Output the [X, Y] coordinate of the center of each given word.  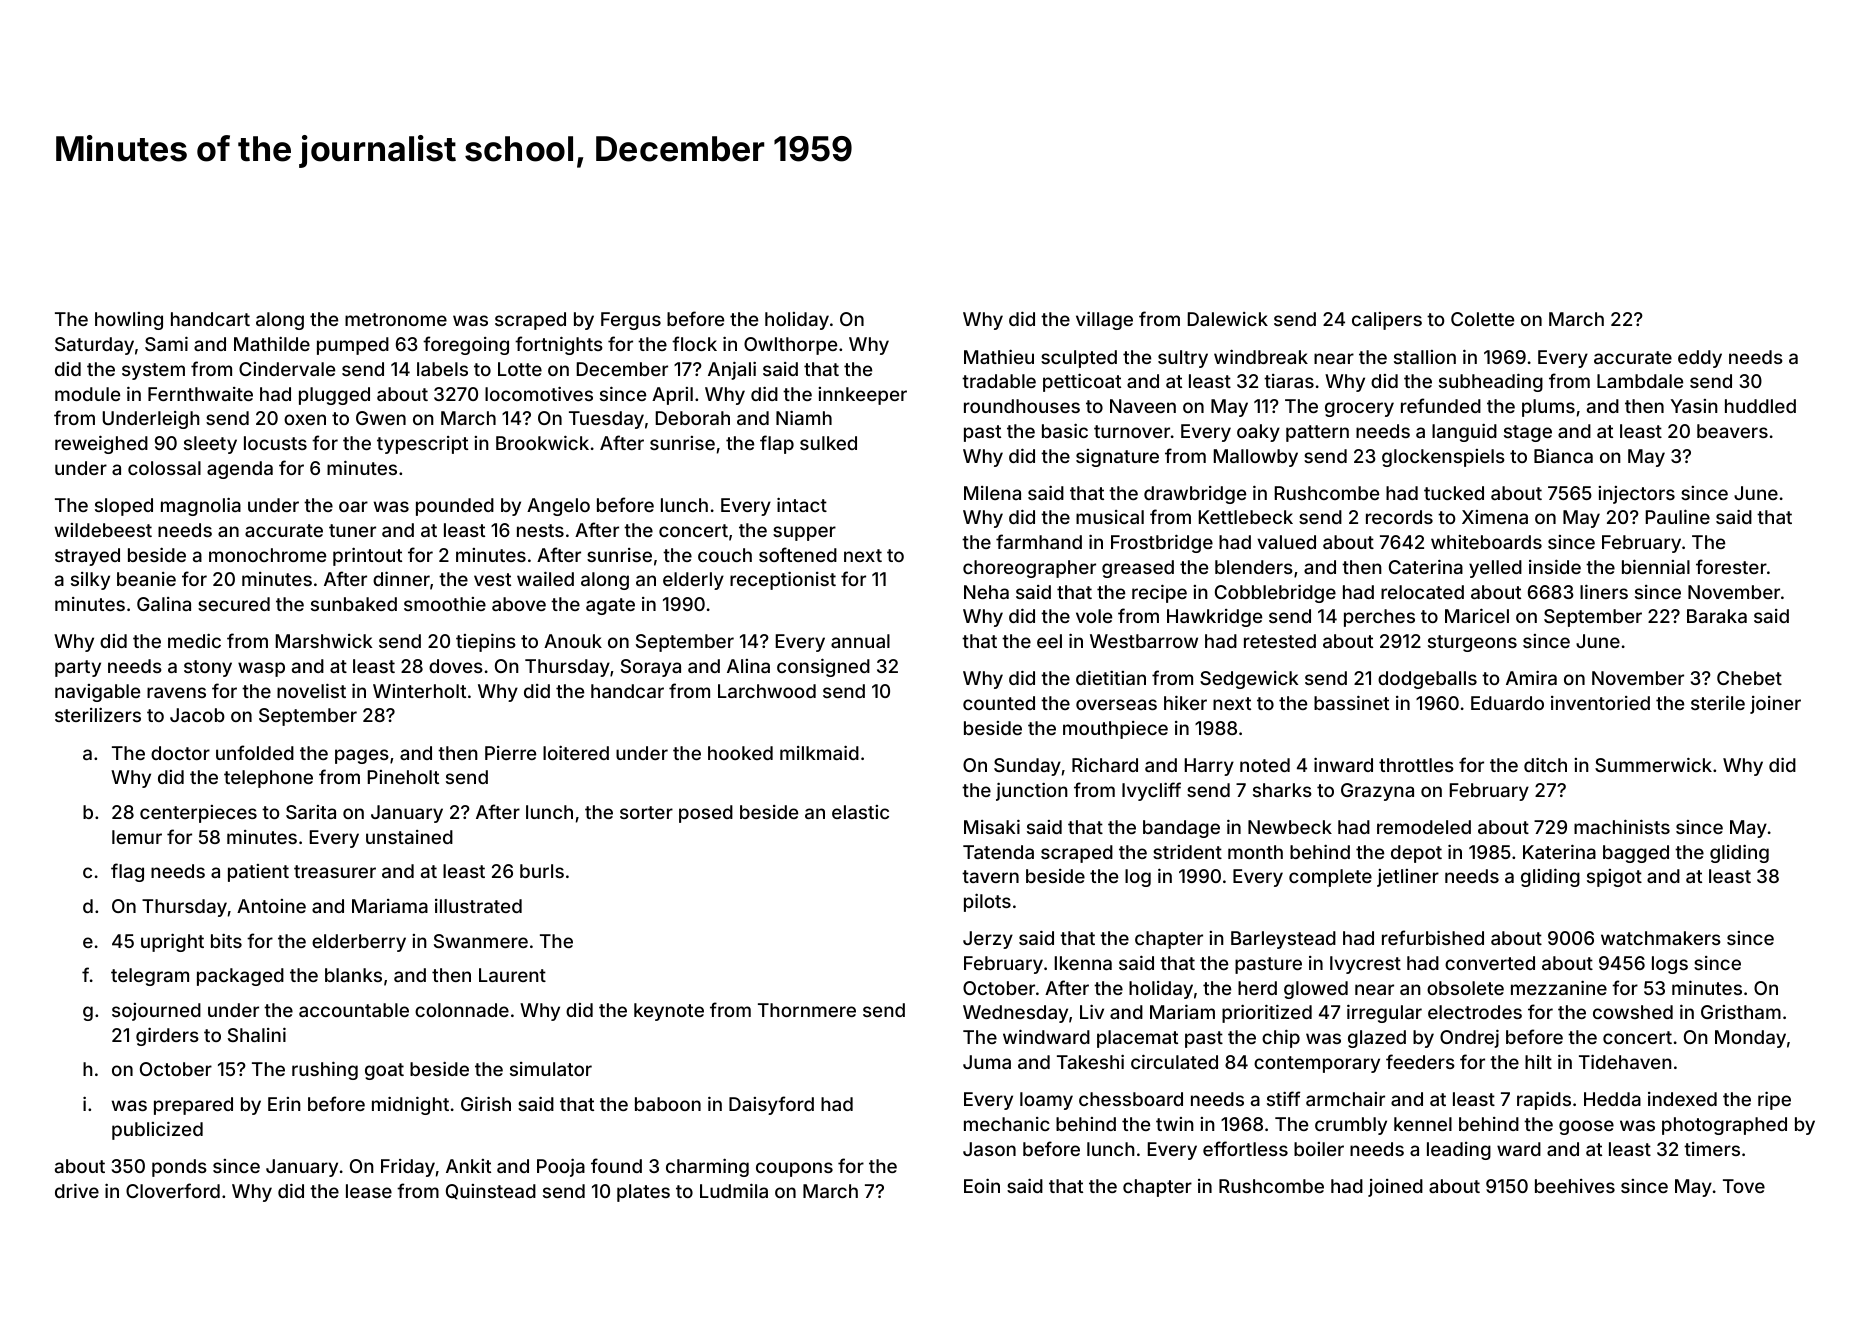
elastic [860, 812]
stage [1528, 433]
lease [369, 1191]
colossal [164, 468]
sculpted [1079, 359]
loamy [1046, 1101]
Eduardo [1507, 703]
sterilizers [98, 714]
